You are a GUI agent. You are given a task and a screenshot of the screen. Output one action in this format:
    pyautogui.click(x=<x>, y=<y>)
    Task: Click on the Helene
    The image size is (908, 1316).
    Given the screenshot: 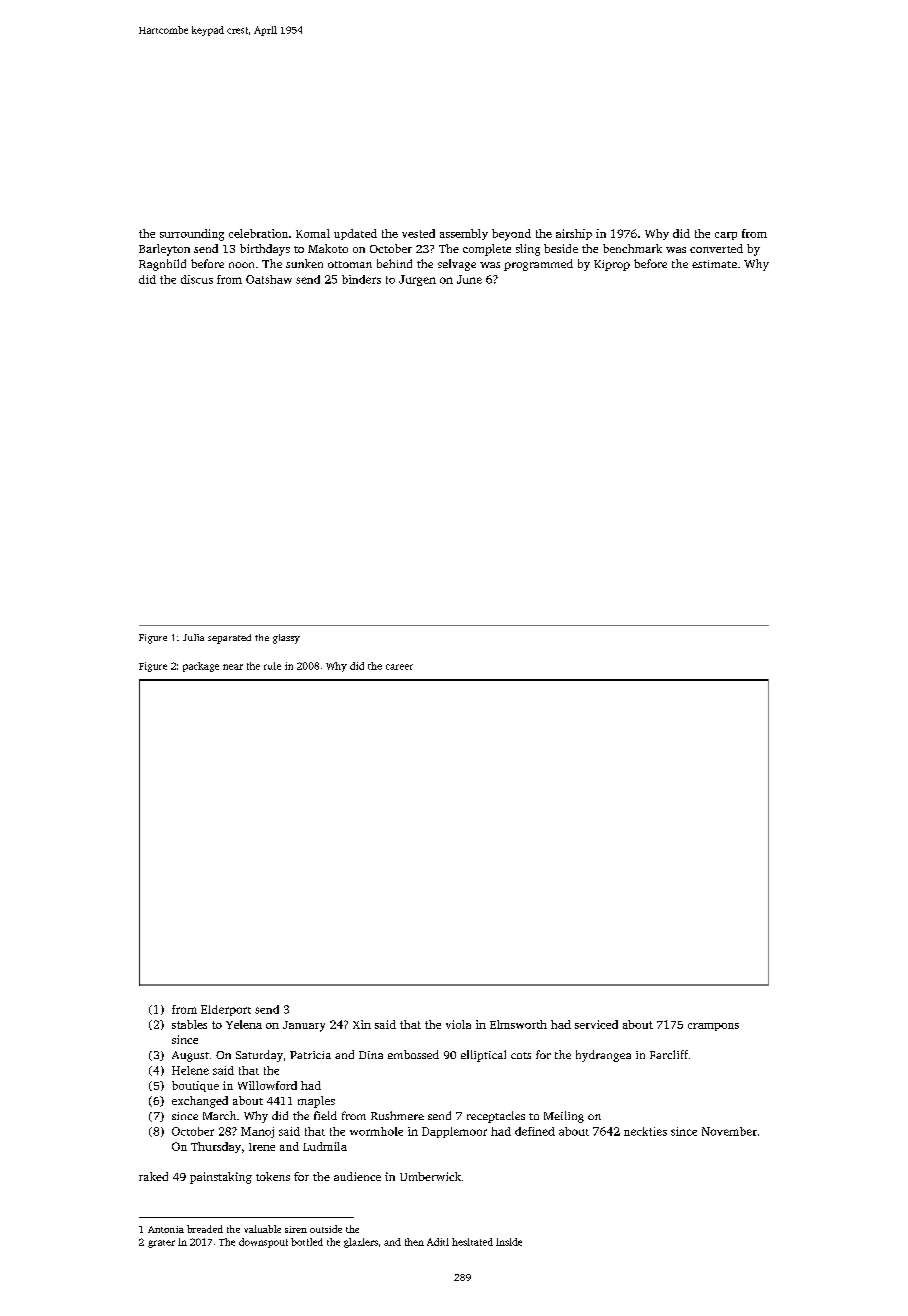 What is the action you would take?
    pyautogui.click(x=190, y=1070)
